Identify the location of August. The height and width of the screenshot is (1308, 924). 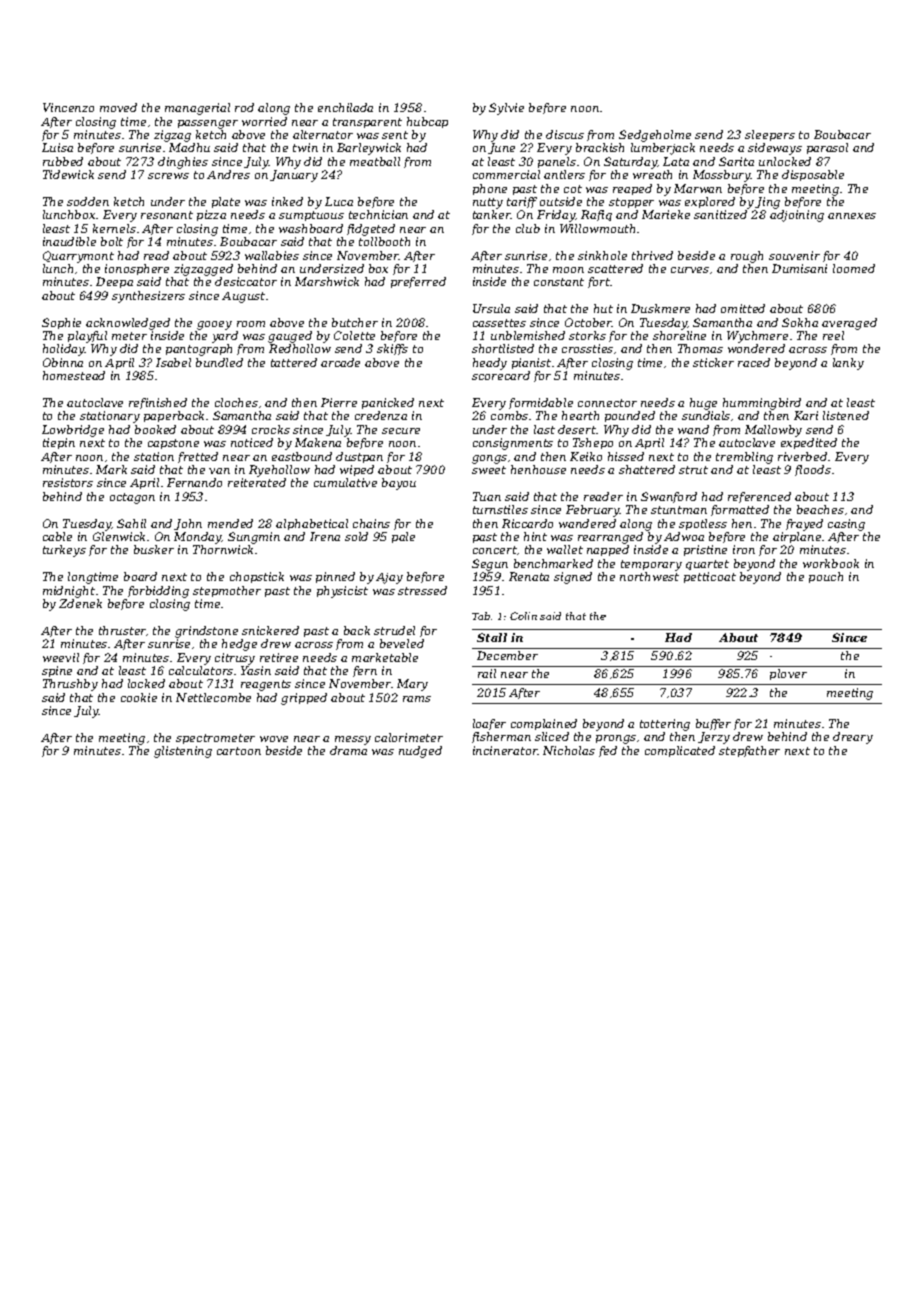
(243, 297).
